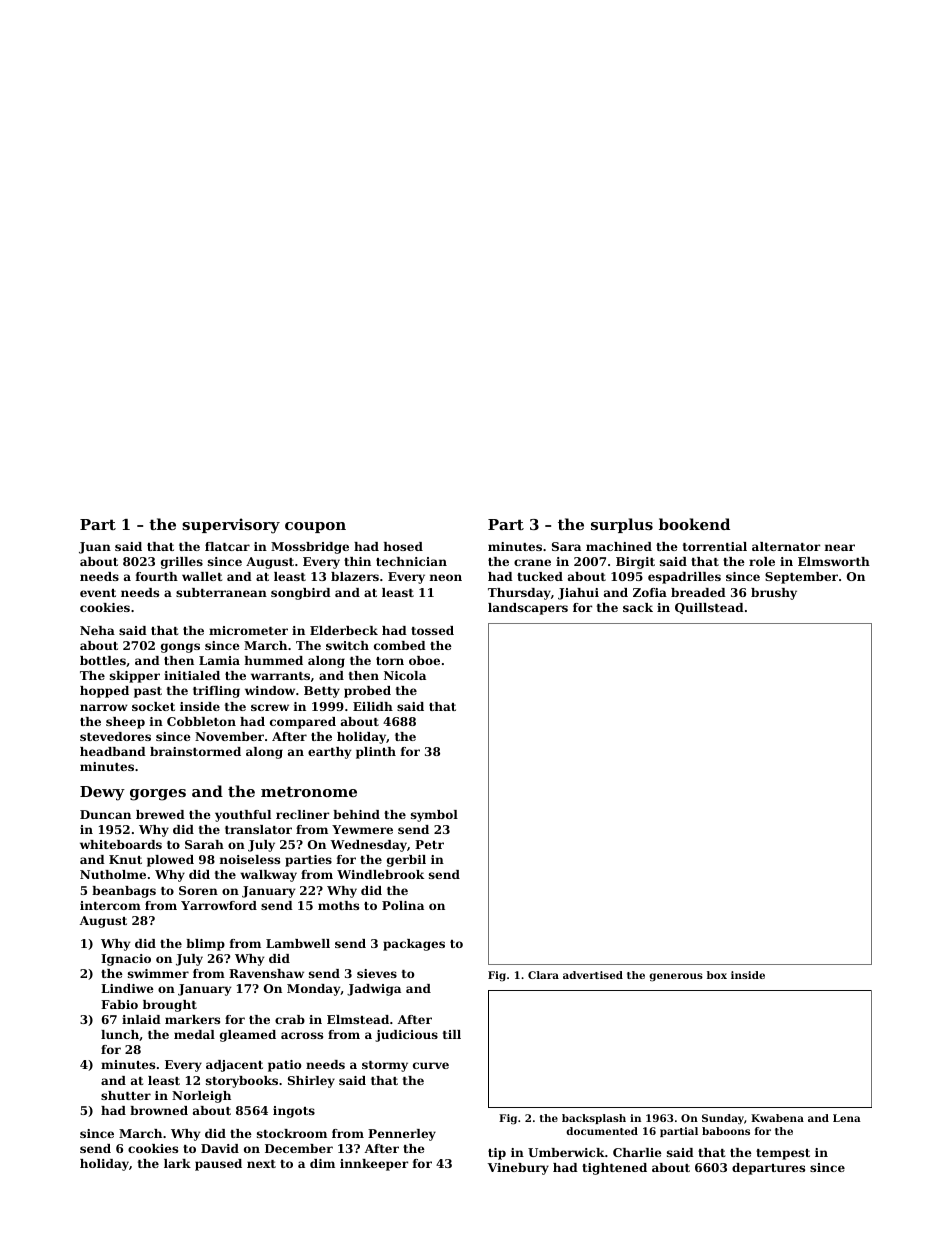 The width and height of the page is (952, 1233). What do you see at coordinates (452, 1034) in the page?
I see `till` at bounding box center [452, 1034].
